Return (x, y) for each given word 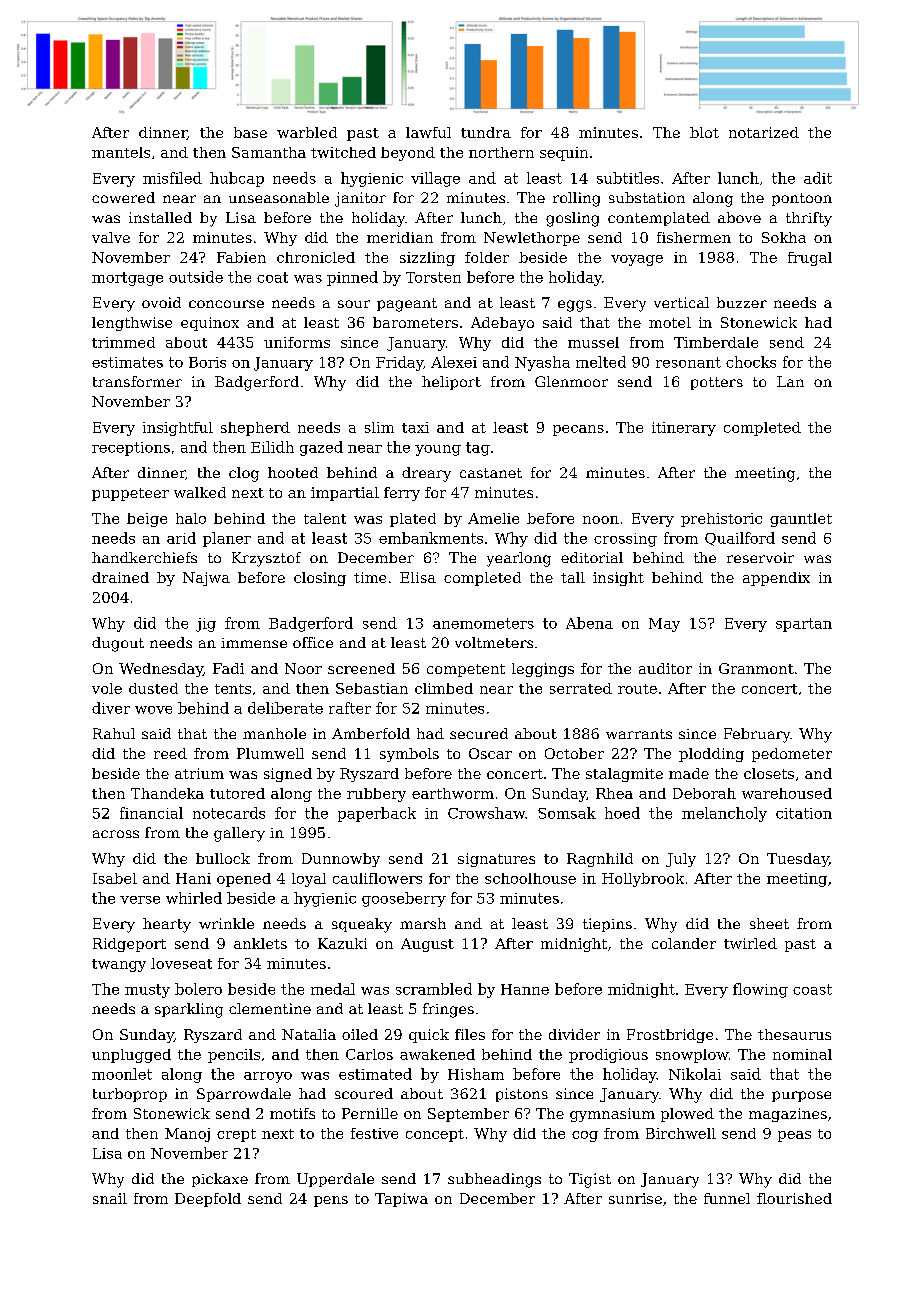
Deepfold (208, 1200)
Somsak (567, 813)
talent (325, 518)
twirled (750, 943)
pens (331, 1201)
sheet (769, 923)
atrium (199, 773)
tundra (486, 132)
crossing (625, 540)
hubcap (237, 179)
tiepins (607, 925)
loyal (309, 880)
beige (147, 520)
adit (818, 178)
